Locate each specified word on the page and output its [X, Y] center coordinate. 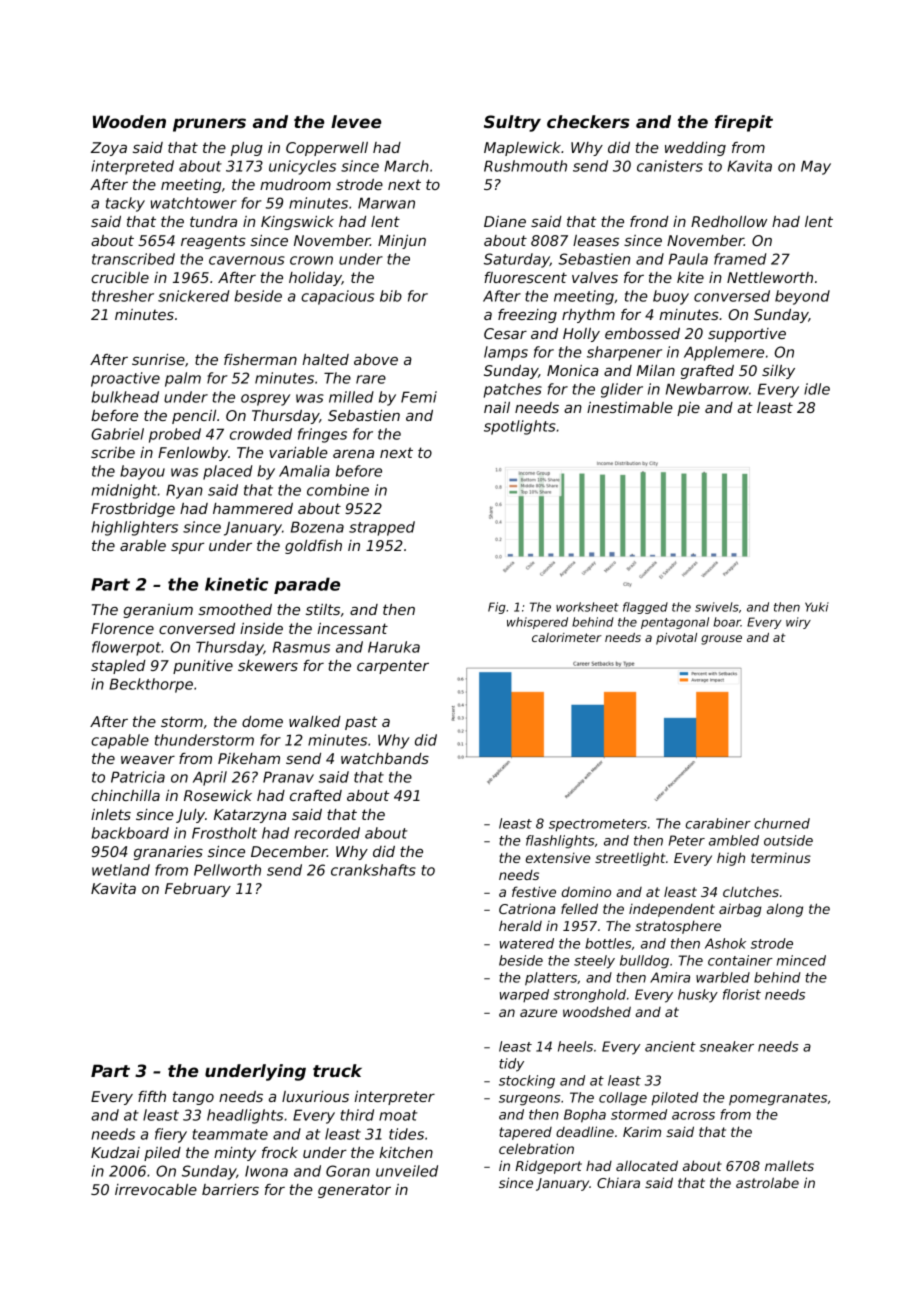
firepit [744, 123]
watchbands [385, 758]
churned [782, 823]
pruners [209, 125]
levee [356, 121]
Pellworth [227, 870]
